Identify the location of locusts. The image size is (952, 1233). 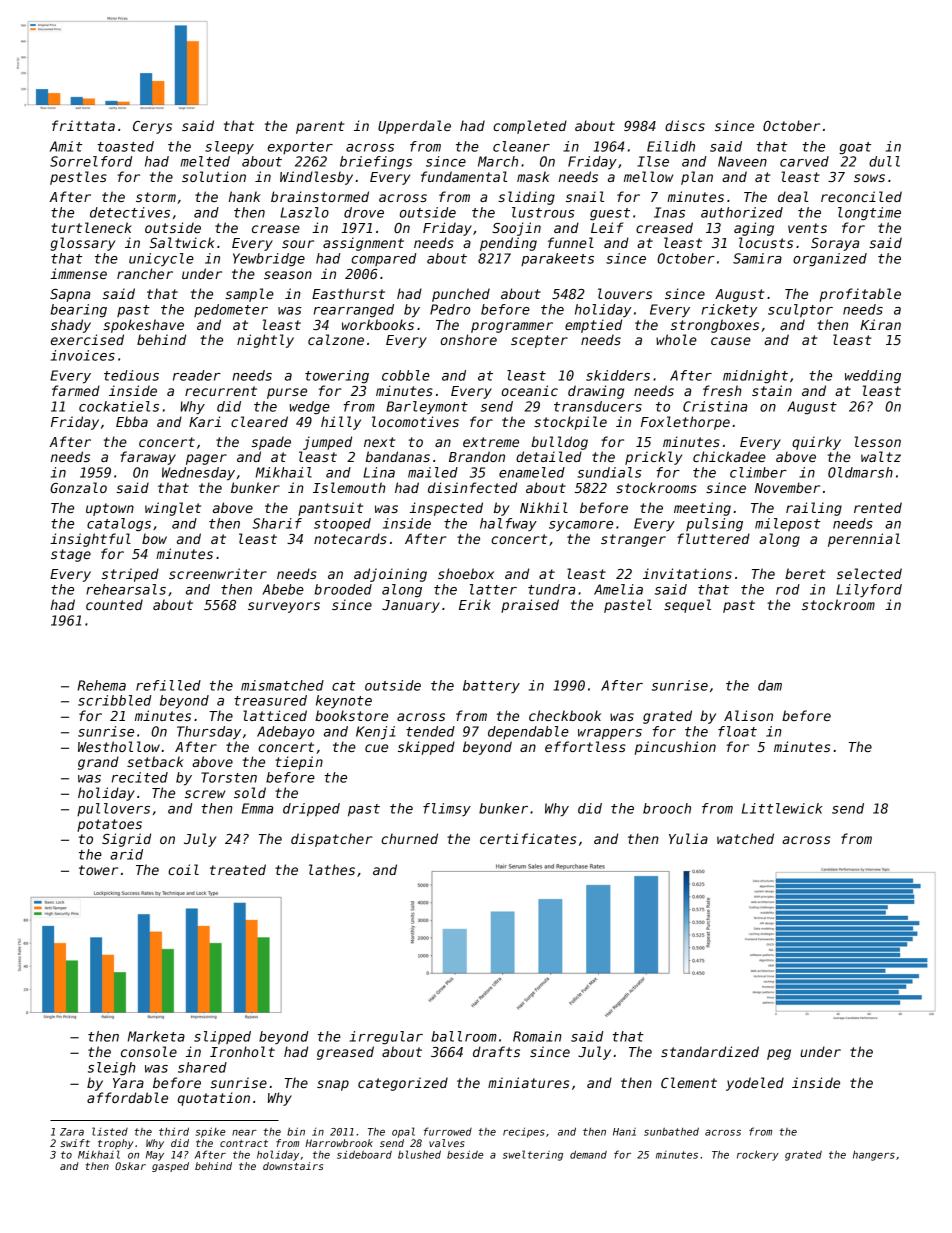
(766, 242).
